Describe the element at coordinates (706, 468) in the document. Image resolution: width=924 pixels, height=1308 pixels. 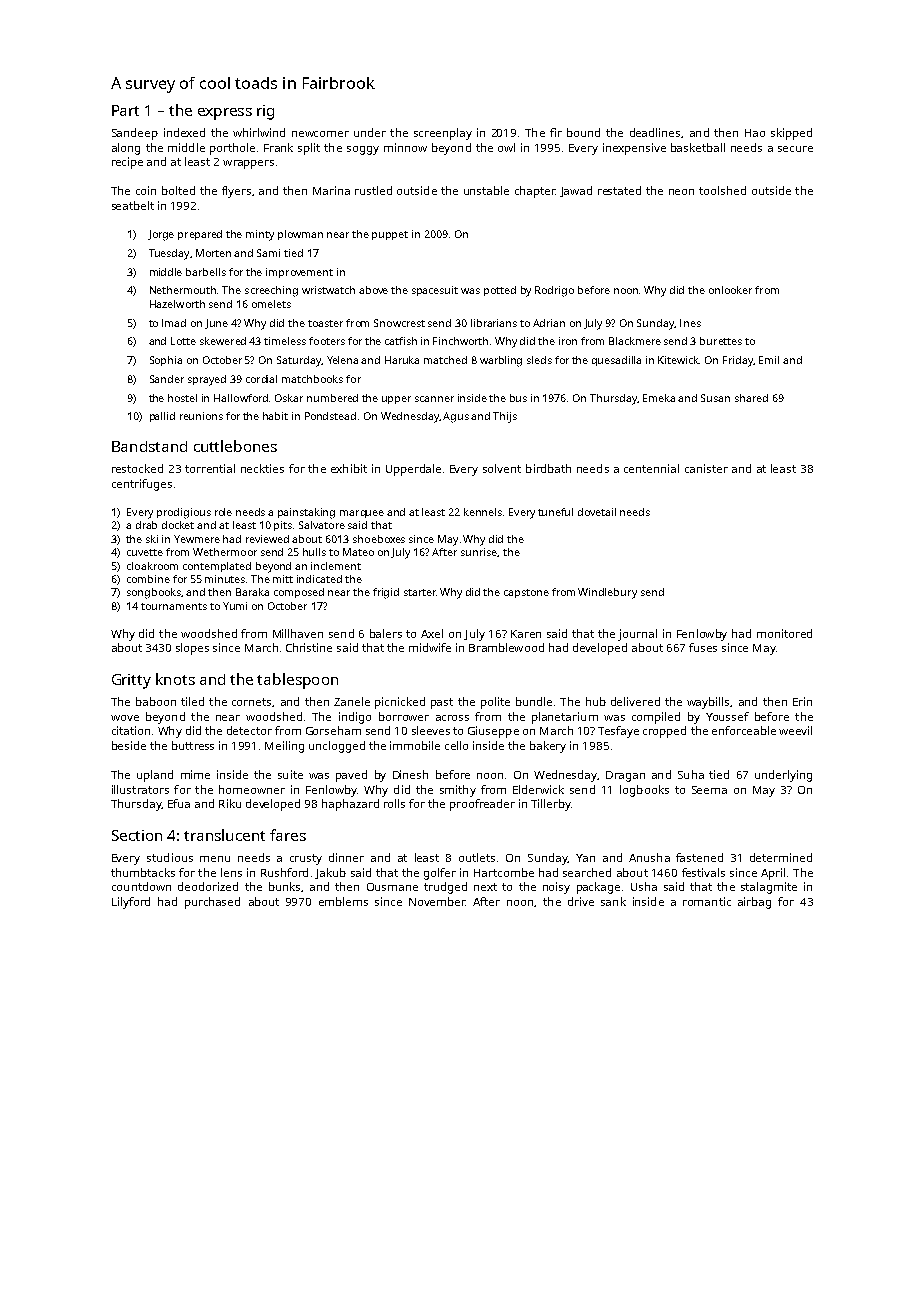
I see `canister` at that location.
